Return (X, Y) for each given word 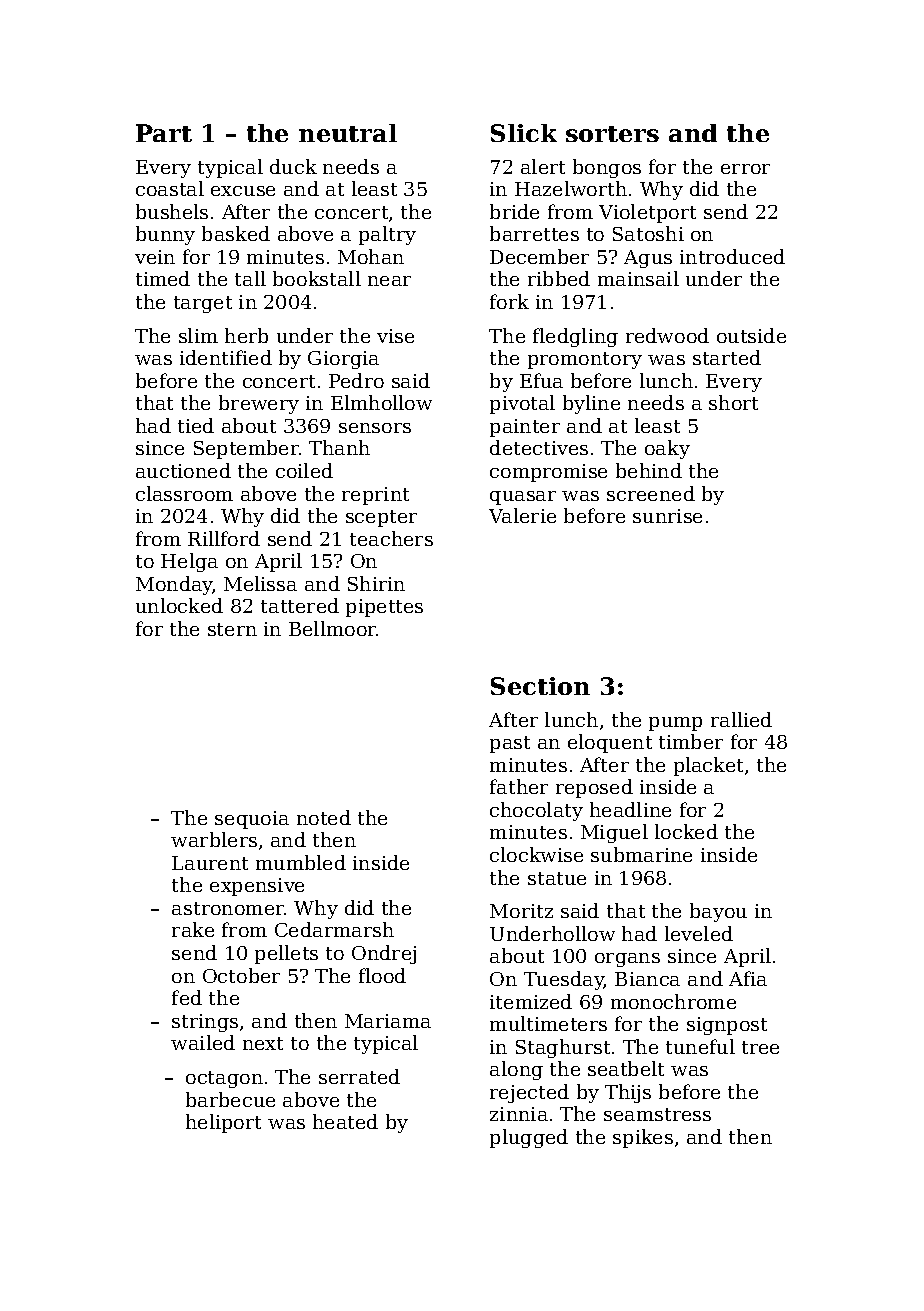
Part (164, 133)
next (263, 1043)
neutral (348, 133)
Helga (189, 562)
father (519, 786)
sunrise (667, 516)
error (745, 169)
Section (540, 686)
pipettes (384, 608)
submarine (641, 854)
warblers (214, 839)
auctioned (183, 470)
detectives (539, 447)
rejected (529, 1093)
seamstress (657, 1114)
